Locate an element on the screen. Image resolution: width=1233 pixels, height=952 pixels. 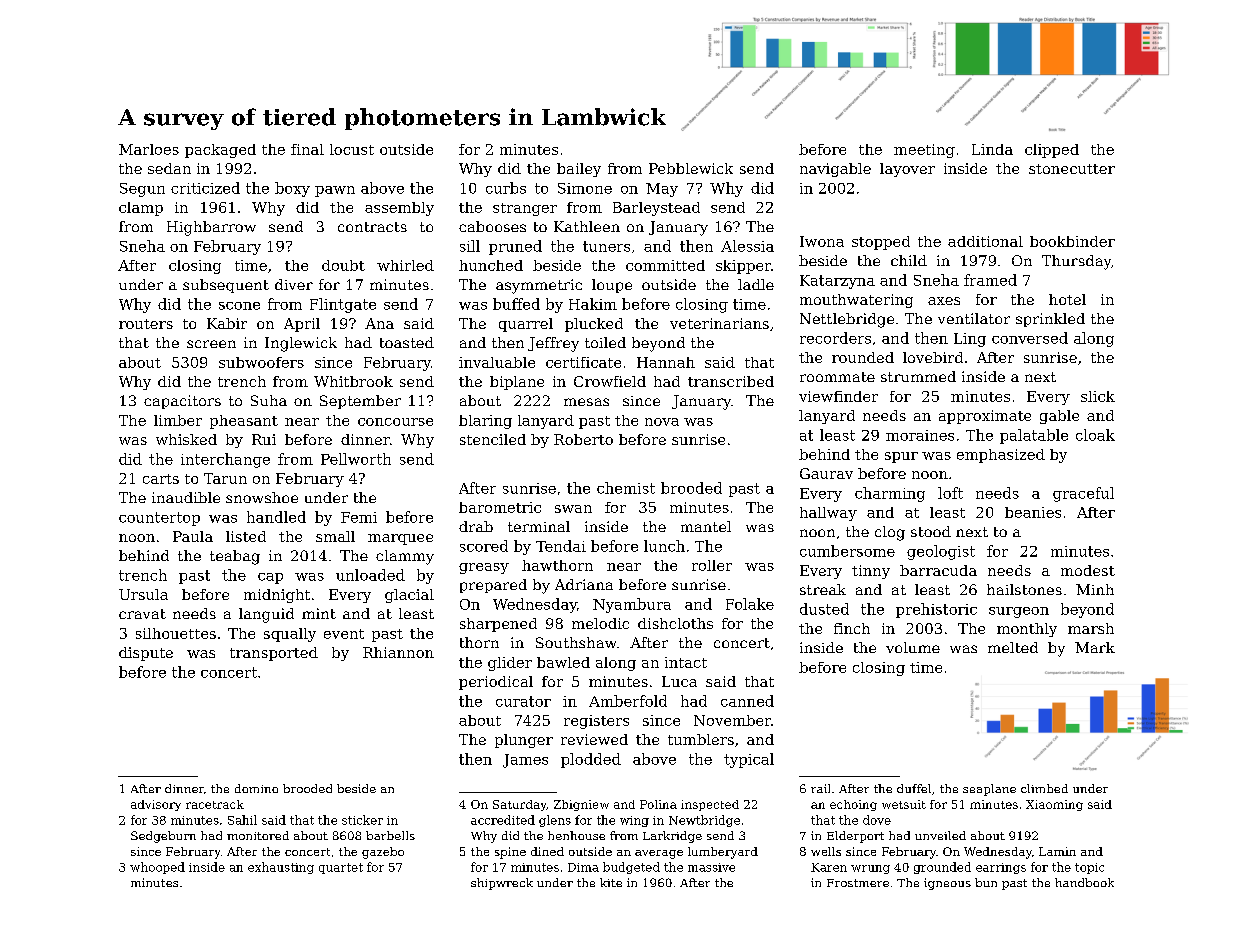
cravat is located at coordinates (142, 614).
